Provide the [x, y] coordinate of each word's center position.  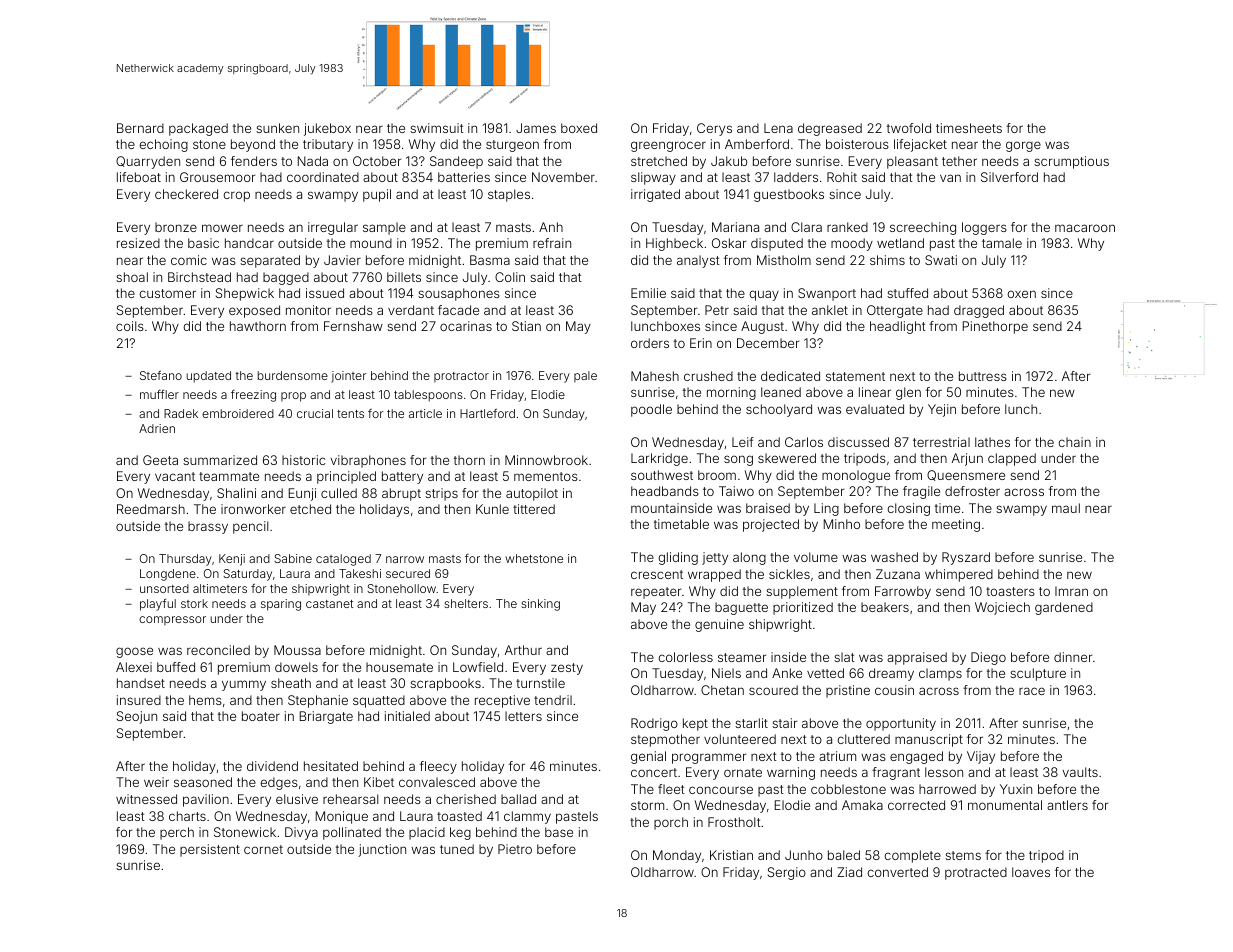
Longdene [168, 575]
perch [177, 833]
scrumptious [1071, 162]
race [1032, 691]
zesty [567, 669]
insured [139, 700]
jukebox [327, 129]
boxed [579, 128]
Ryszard [966, 558]
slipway [653, 178]
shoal [132, 277]
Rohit [842, 177]
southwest [662, 475]
